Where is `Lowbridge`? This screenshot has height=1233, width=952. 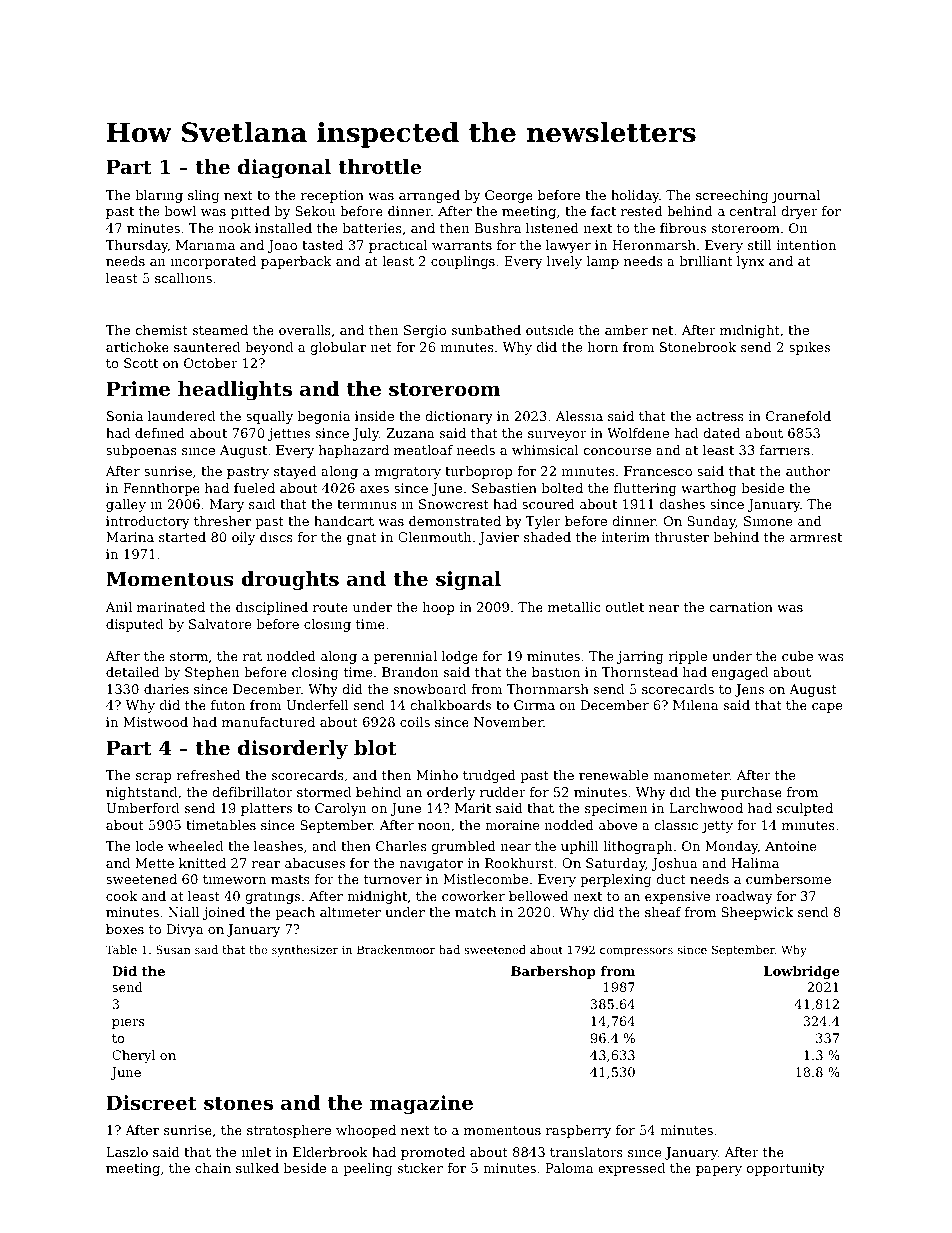
Lowbridge is located at coordinates (802, 972).
